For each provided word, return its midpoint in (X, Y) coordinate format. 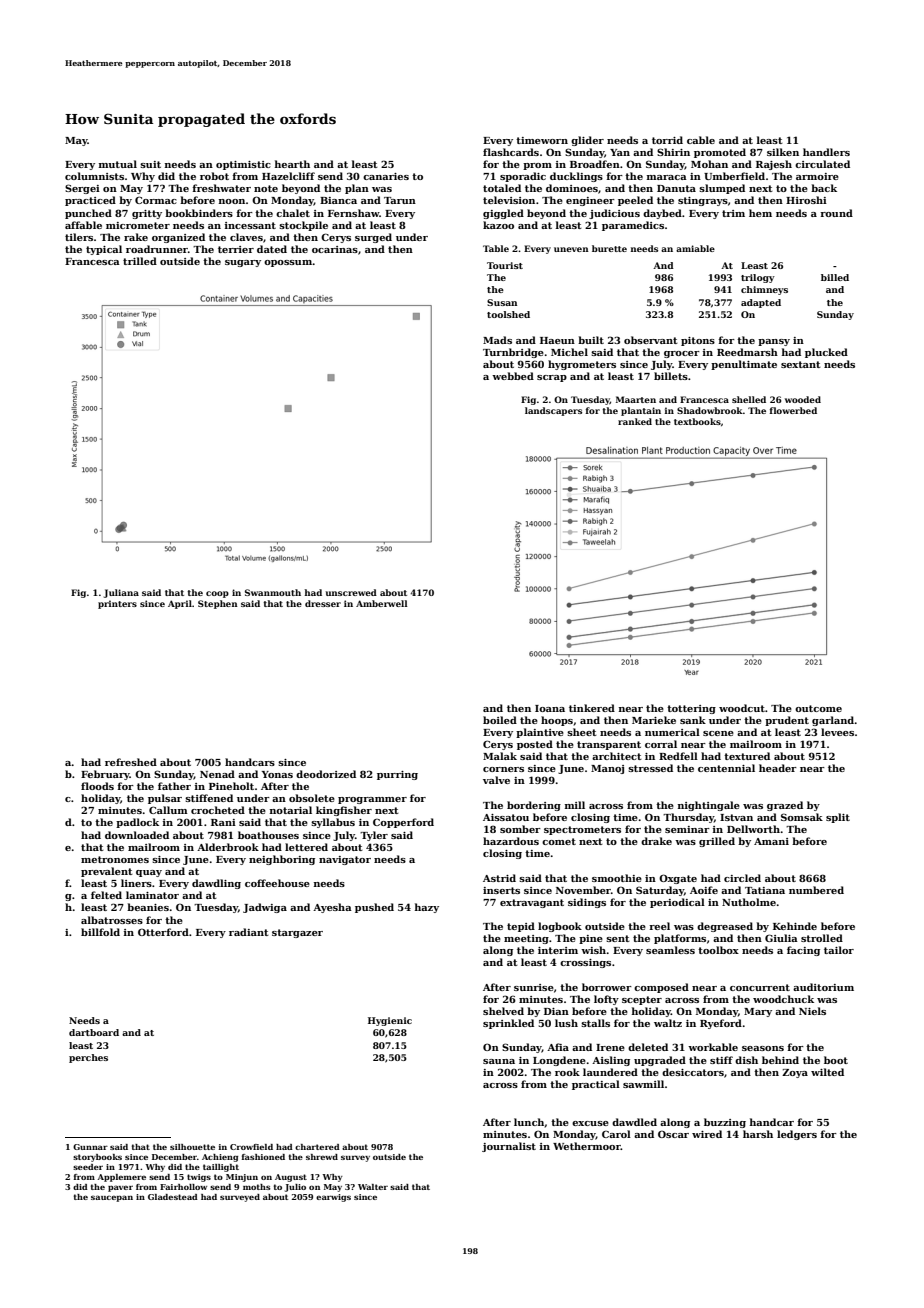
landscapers (553, 411)
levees (837, 732)
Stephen (218, 604)
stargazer (297, 933)
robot (214, 176)
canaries (386, 176)
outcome (818, 708)
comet (559, 841)
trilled (140, 261)
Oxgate (678, 879)
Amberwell (382, 603)
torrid (667, 140)
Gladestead (173, 1197)
